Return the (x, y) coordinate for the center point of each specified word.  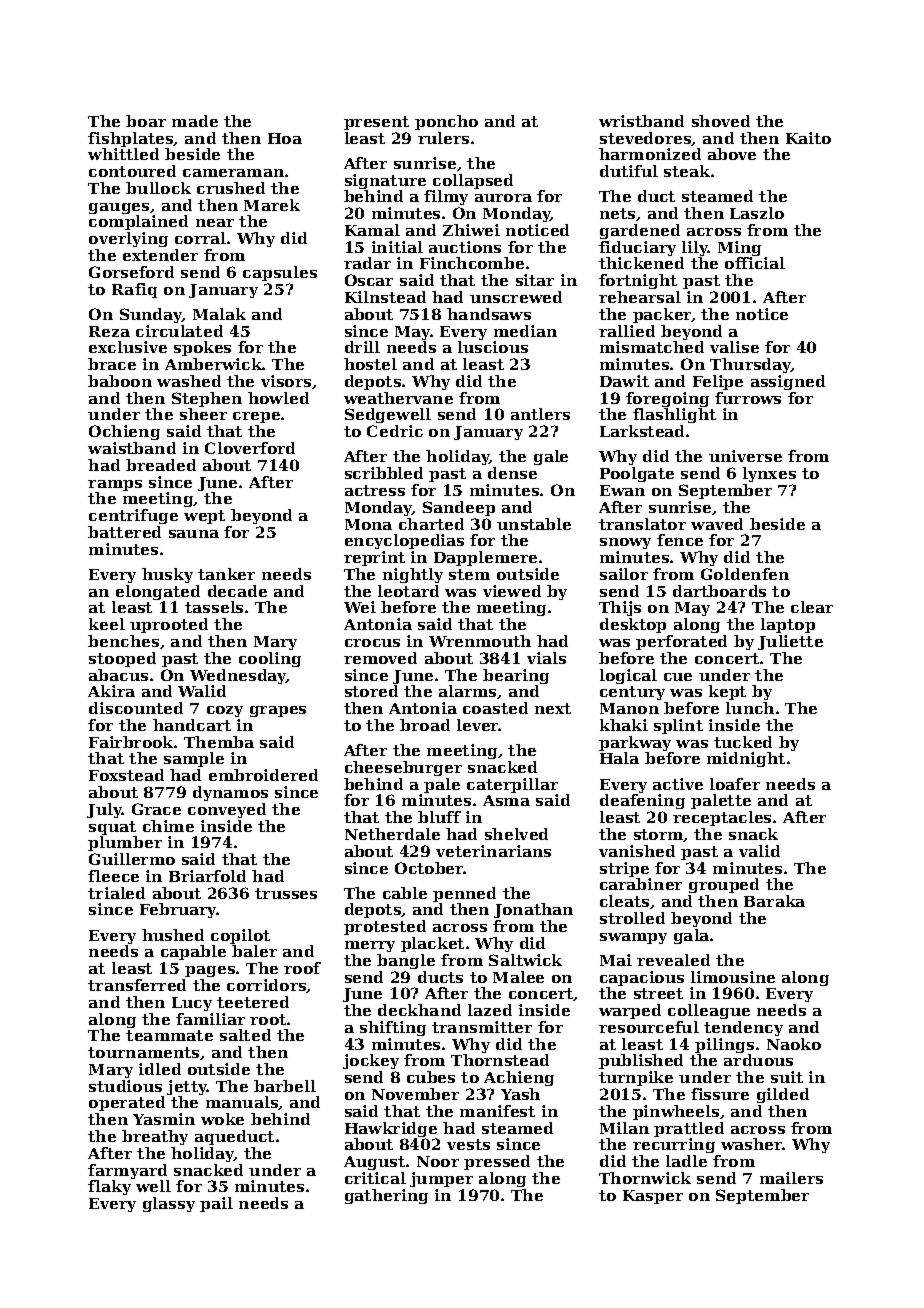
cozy (225, 711)
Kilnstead (385, 297)
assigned (788, 382)
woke (222, 1119)
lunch (750, 708)
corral (200, 238)
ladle (686, 1161)
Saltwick (525, 960)
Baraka (774, 901)
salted (245, 1035)
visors (286, 381)
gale (551, 457)
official (755, 263)
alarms (467, 691)
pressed (497, 1162)
